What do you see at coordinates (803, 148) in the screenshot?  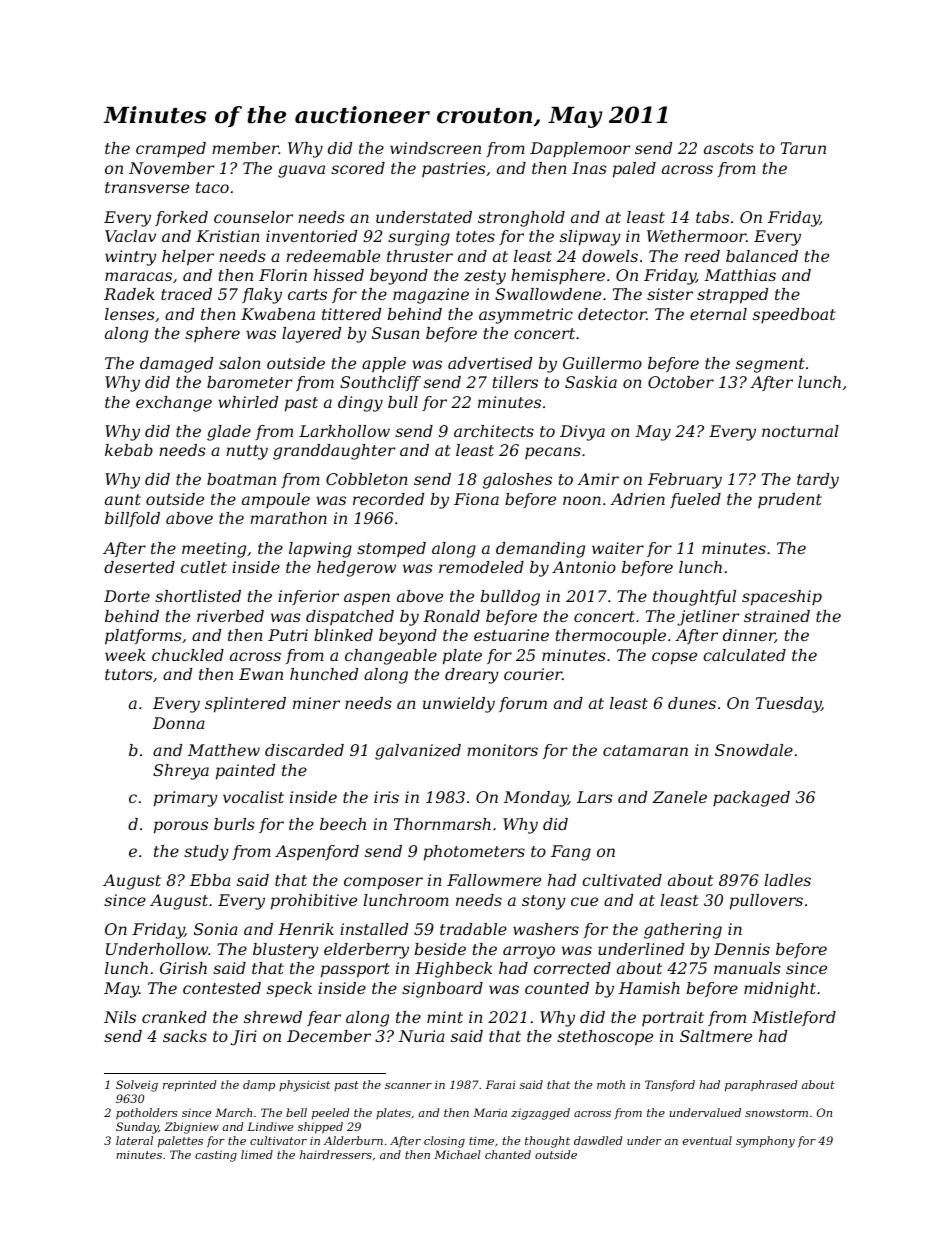 I see `Tarun` at bounding box center [803, 148].
